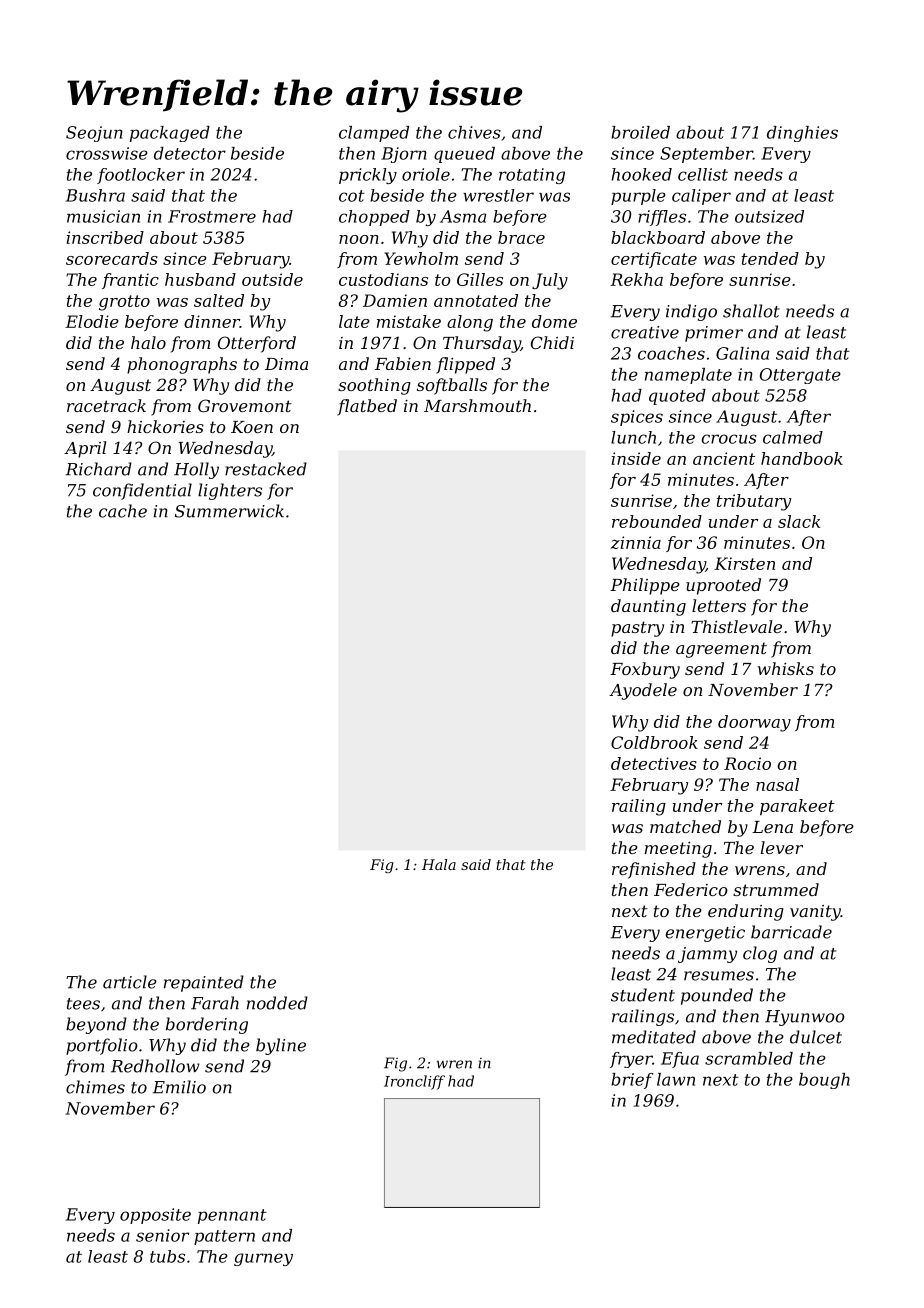  Describe the element at coordinates (95, 195) in the screenshot. I see `Bushra` at that location.
